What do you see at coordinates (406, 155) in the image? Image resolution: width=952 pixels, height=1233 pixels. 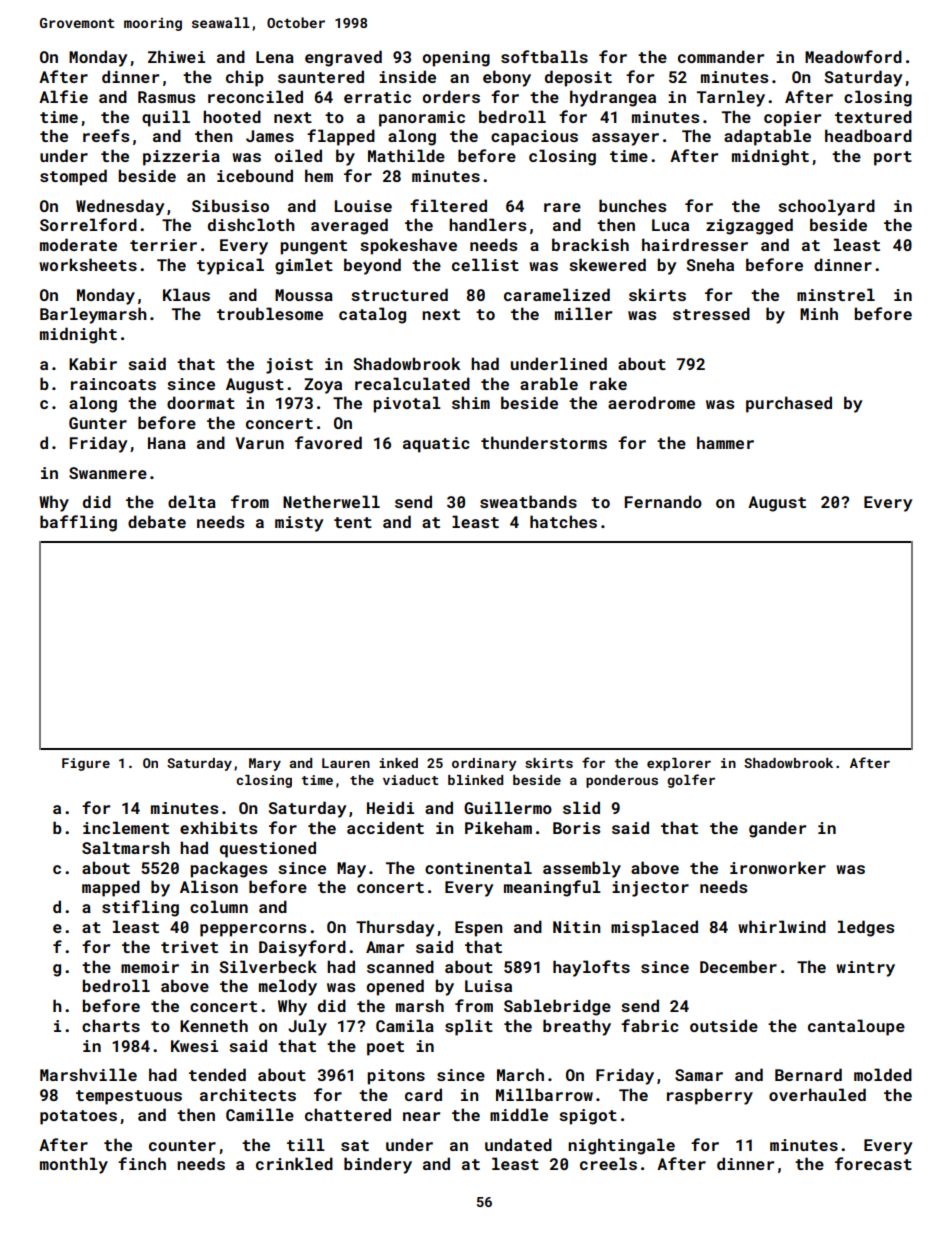 I see `Mathilde` at bounding box center [406, 155].
